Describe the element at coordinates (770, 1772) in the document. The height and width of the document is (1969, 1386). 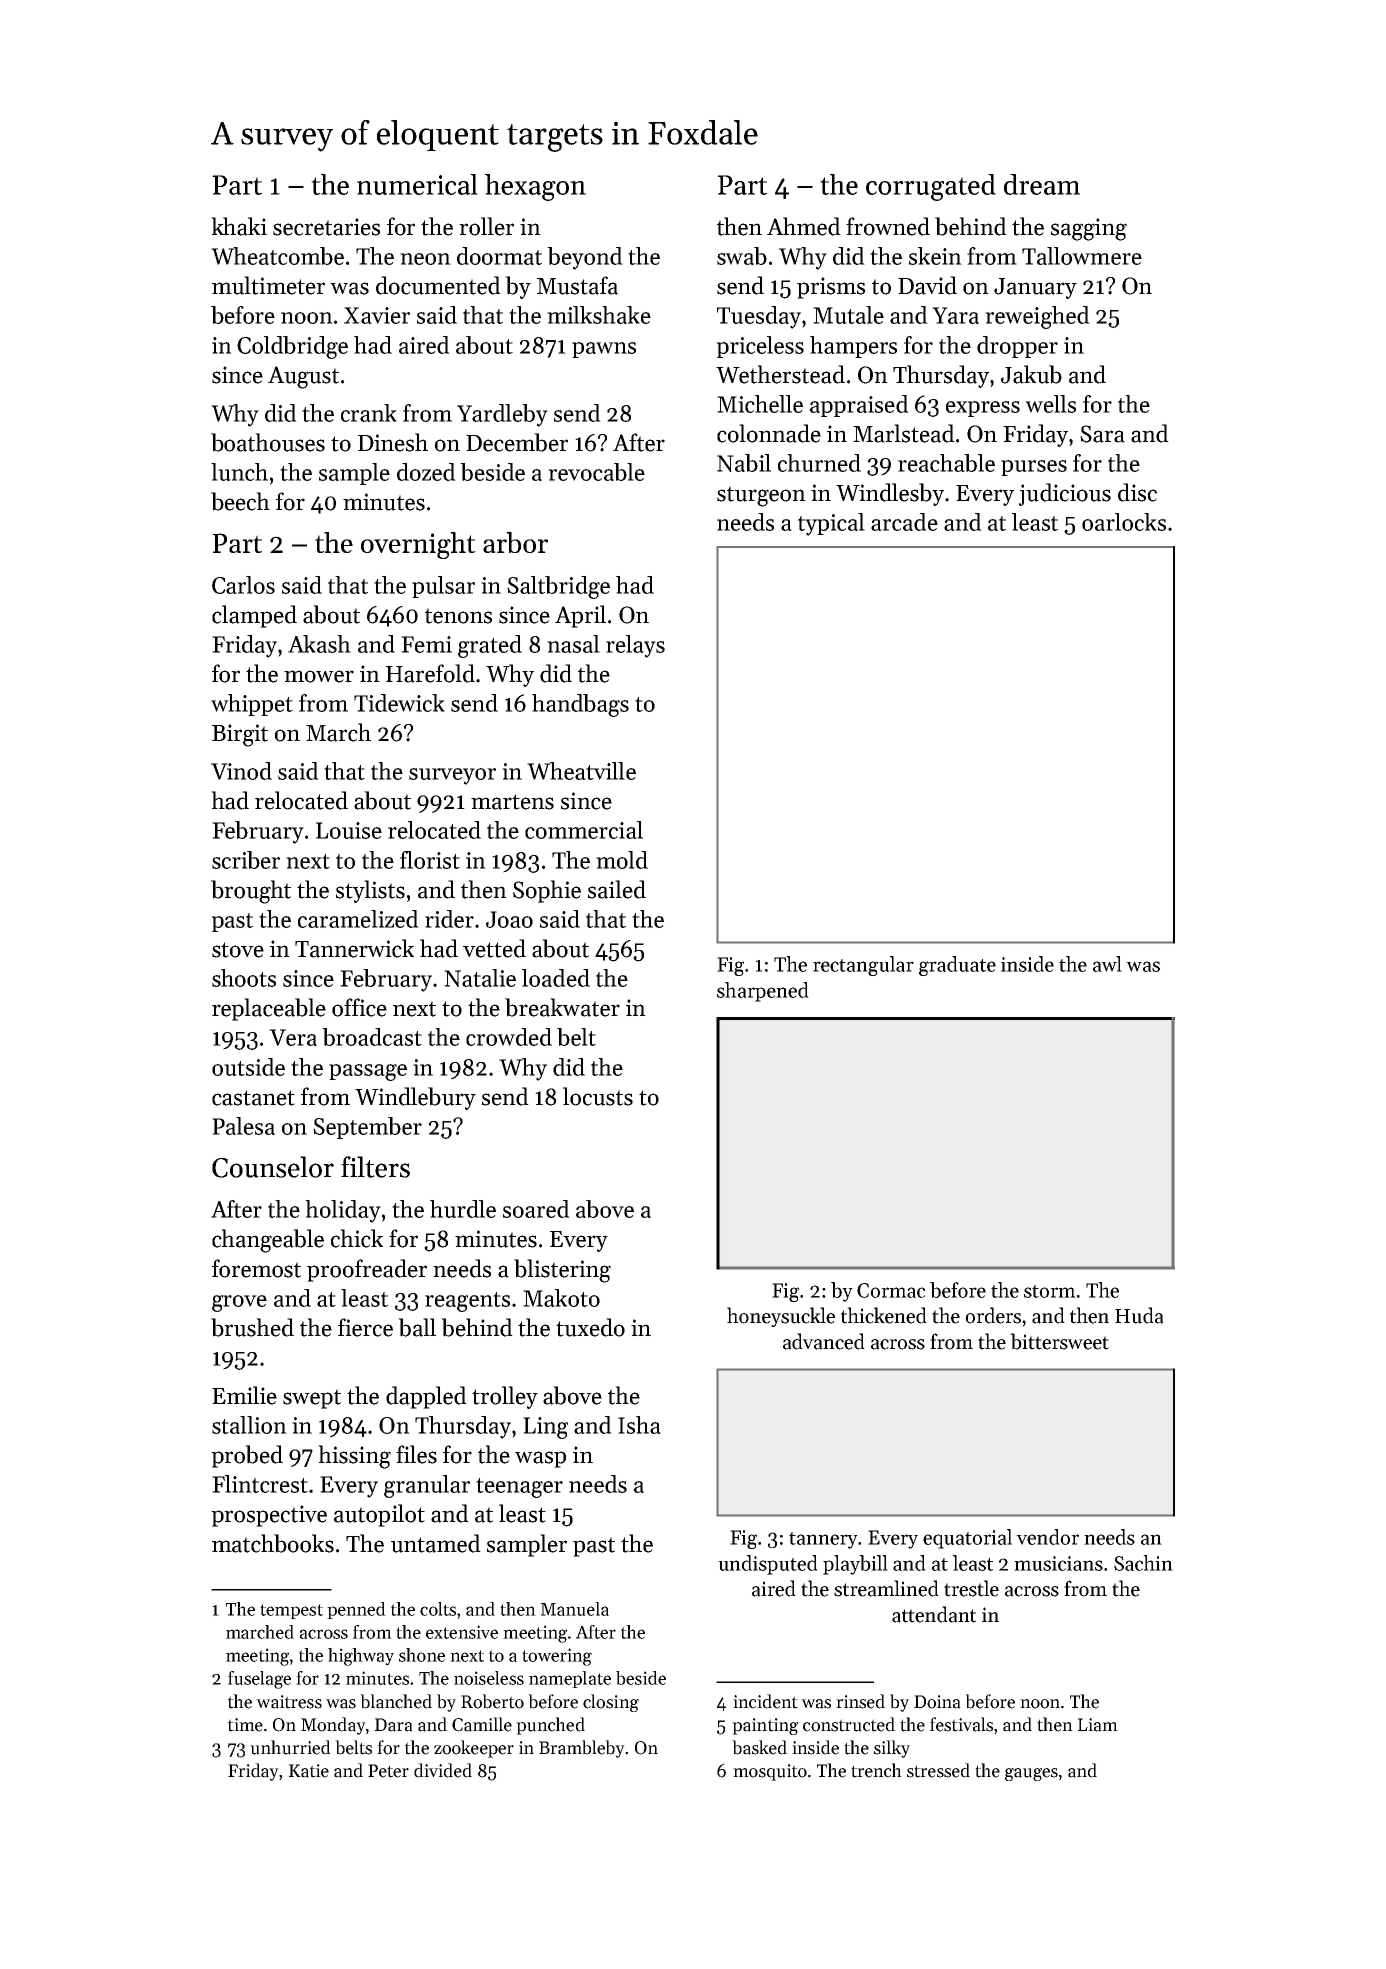
I see `mosquito` at that location.
